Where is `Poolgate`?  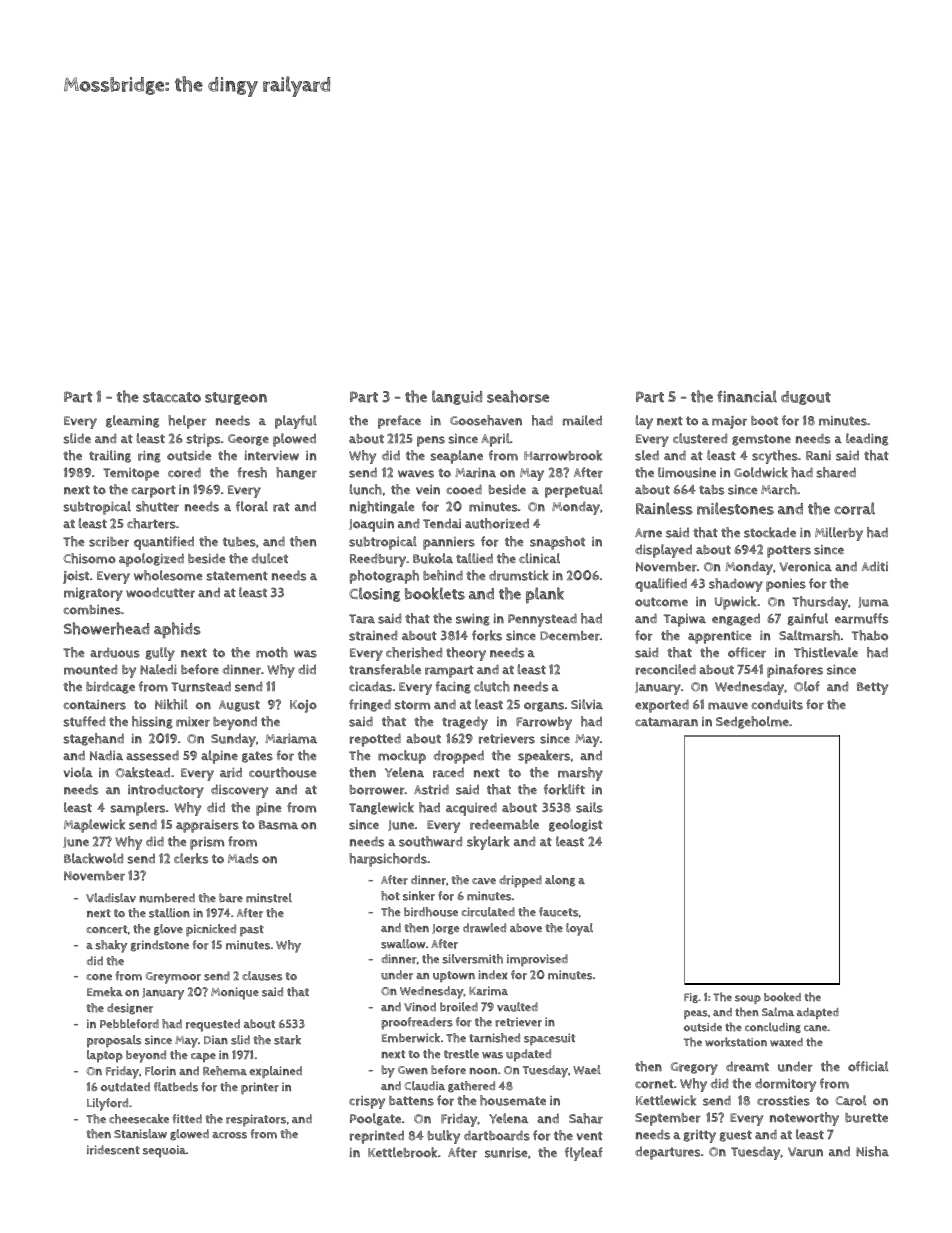 Poolgate is located at coordinates (375, 1119).
